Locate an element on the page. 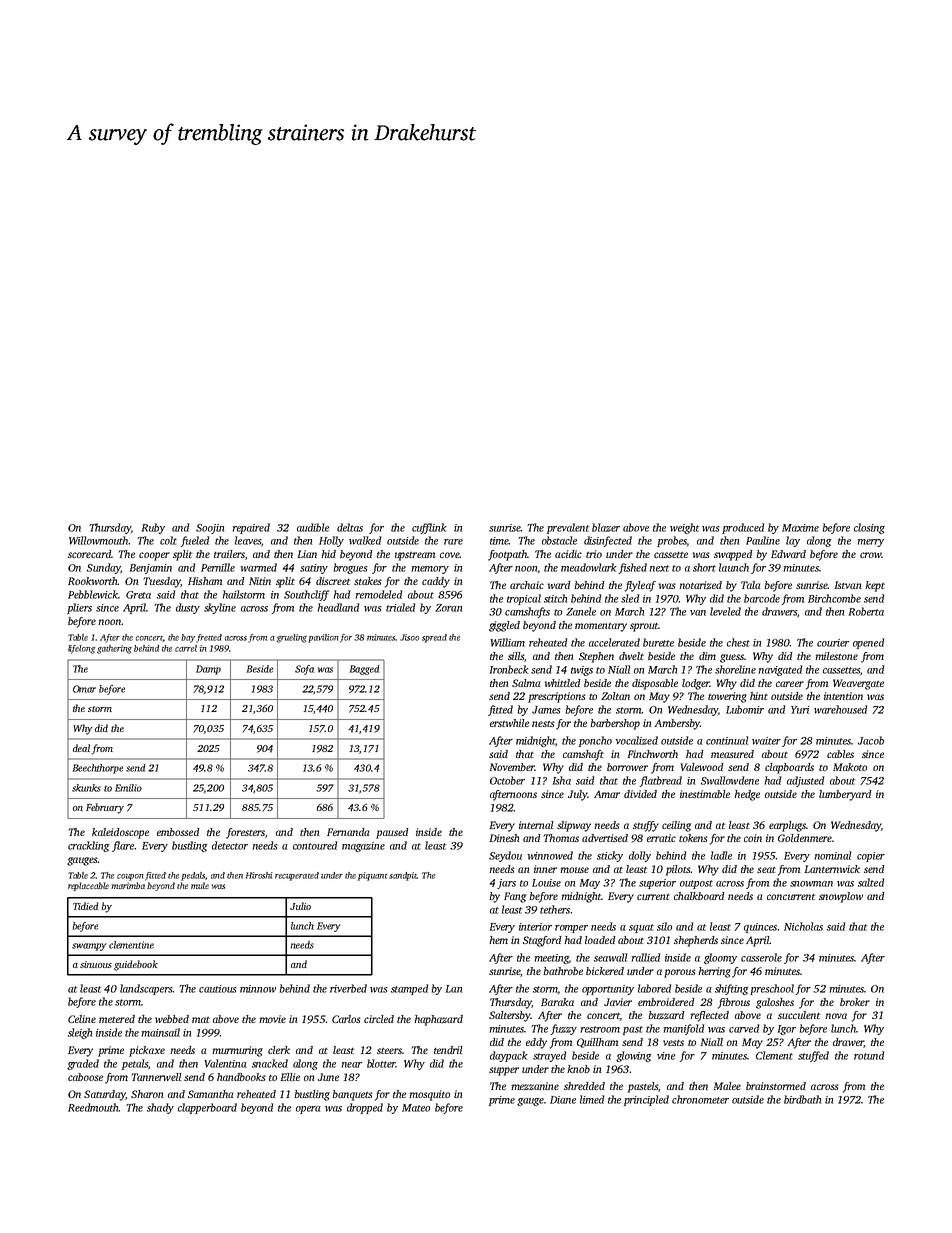  crackling is located at coordinates (88, 846).
